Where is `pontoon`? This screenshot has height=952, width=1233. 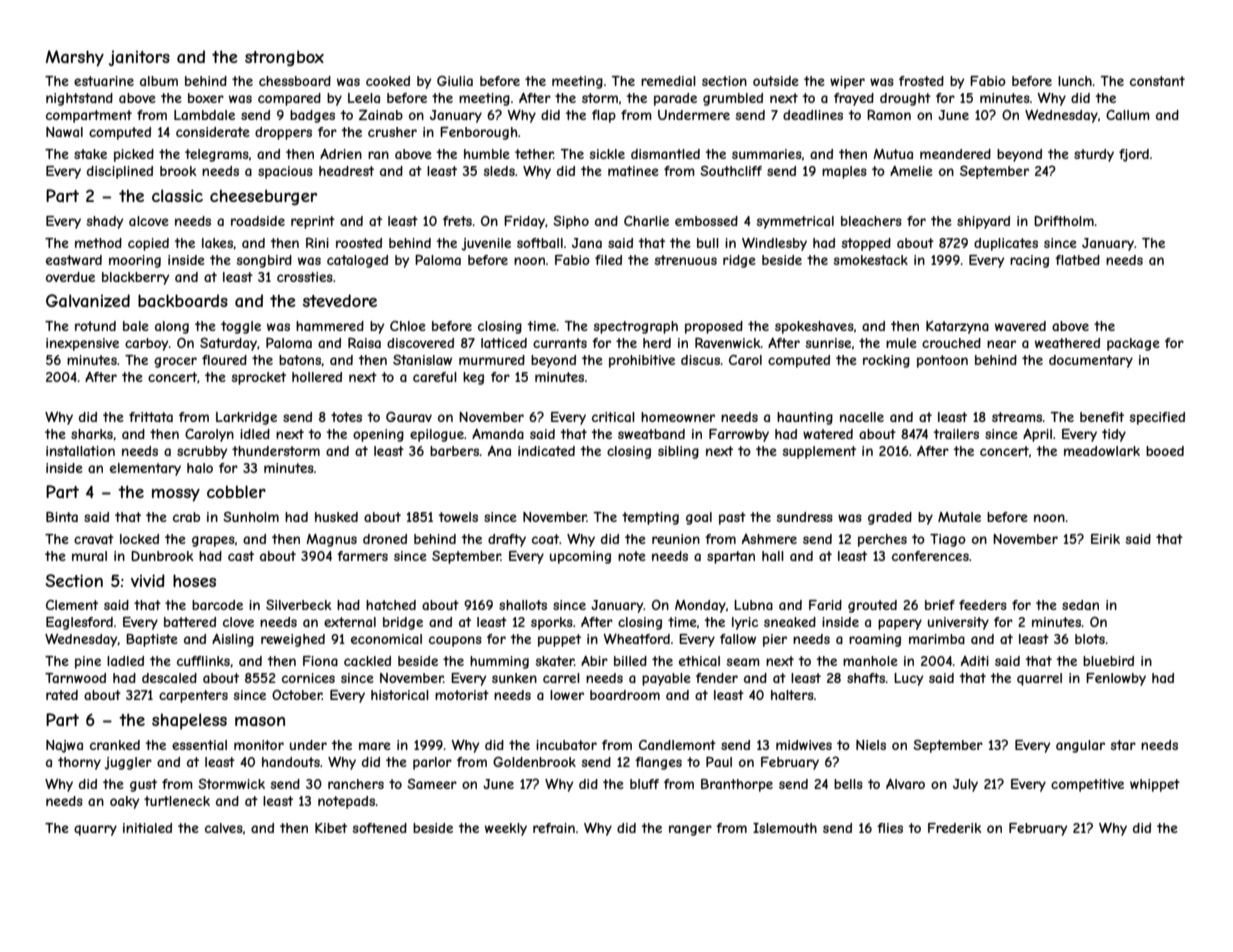 pontoon is located at coordinates (942, 361).
